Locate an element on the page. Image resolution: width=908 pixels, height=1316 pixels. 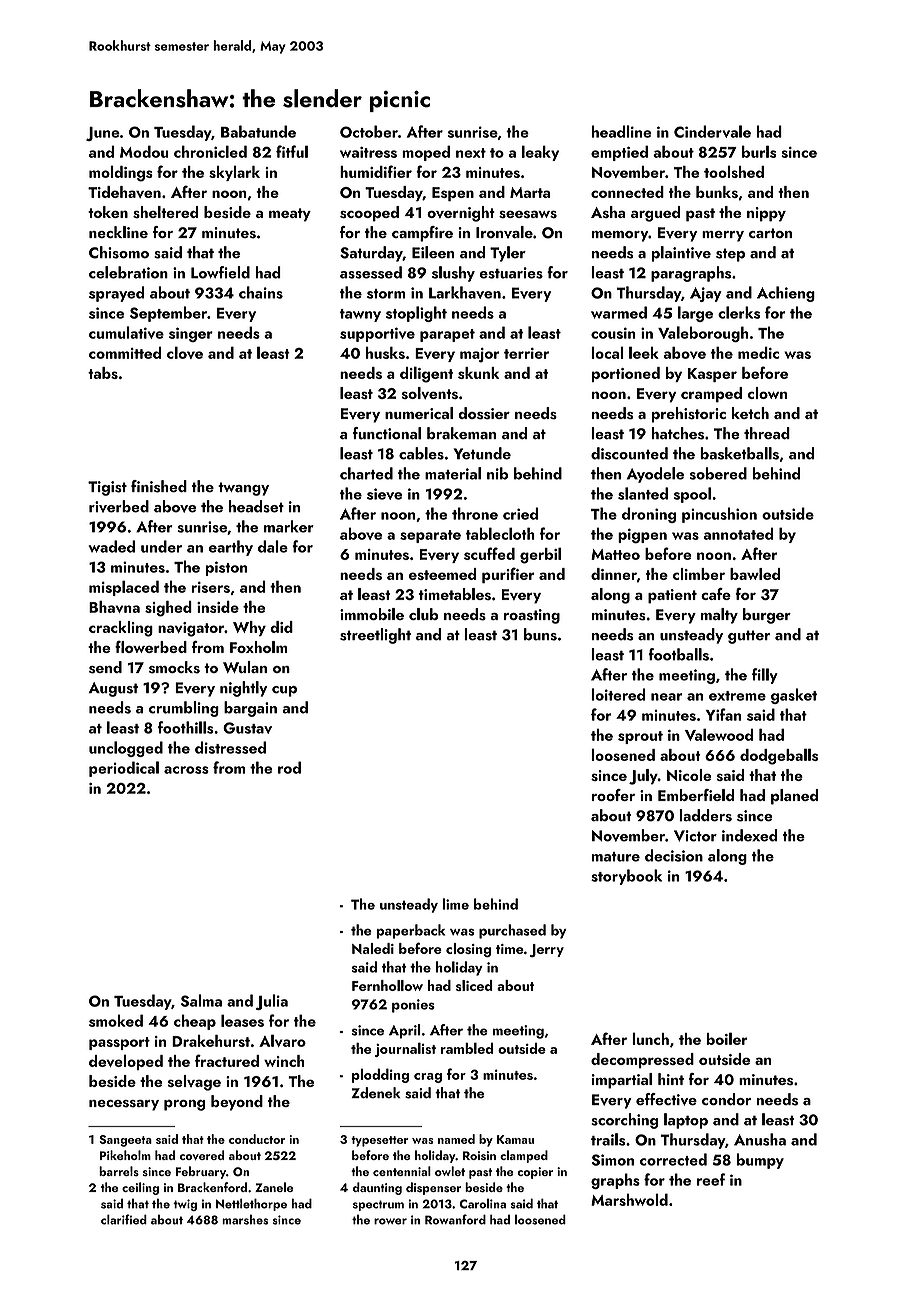
across is located at coordinates (186, 770).
